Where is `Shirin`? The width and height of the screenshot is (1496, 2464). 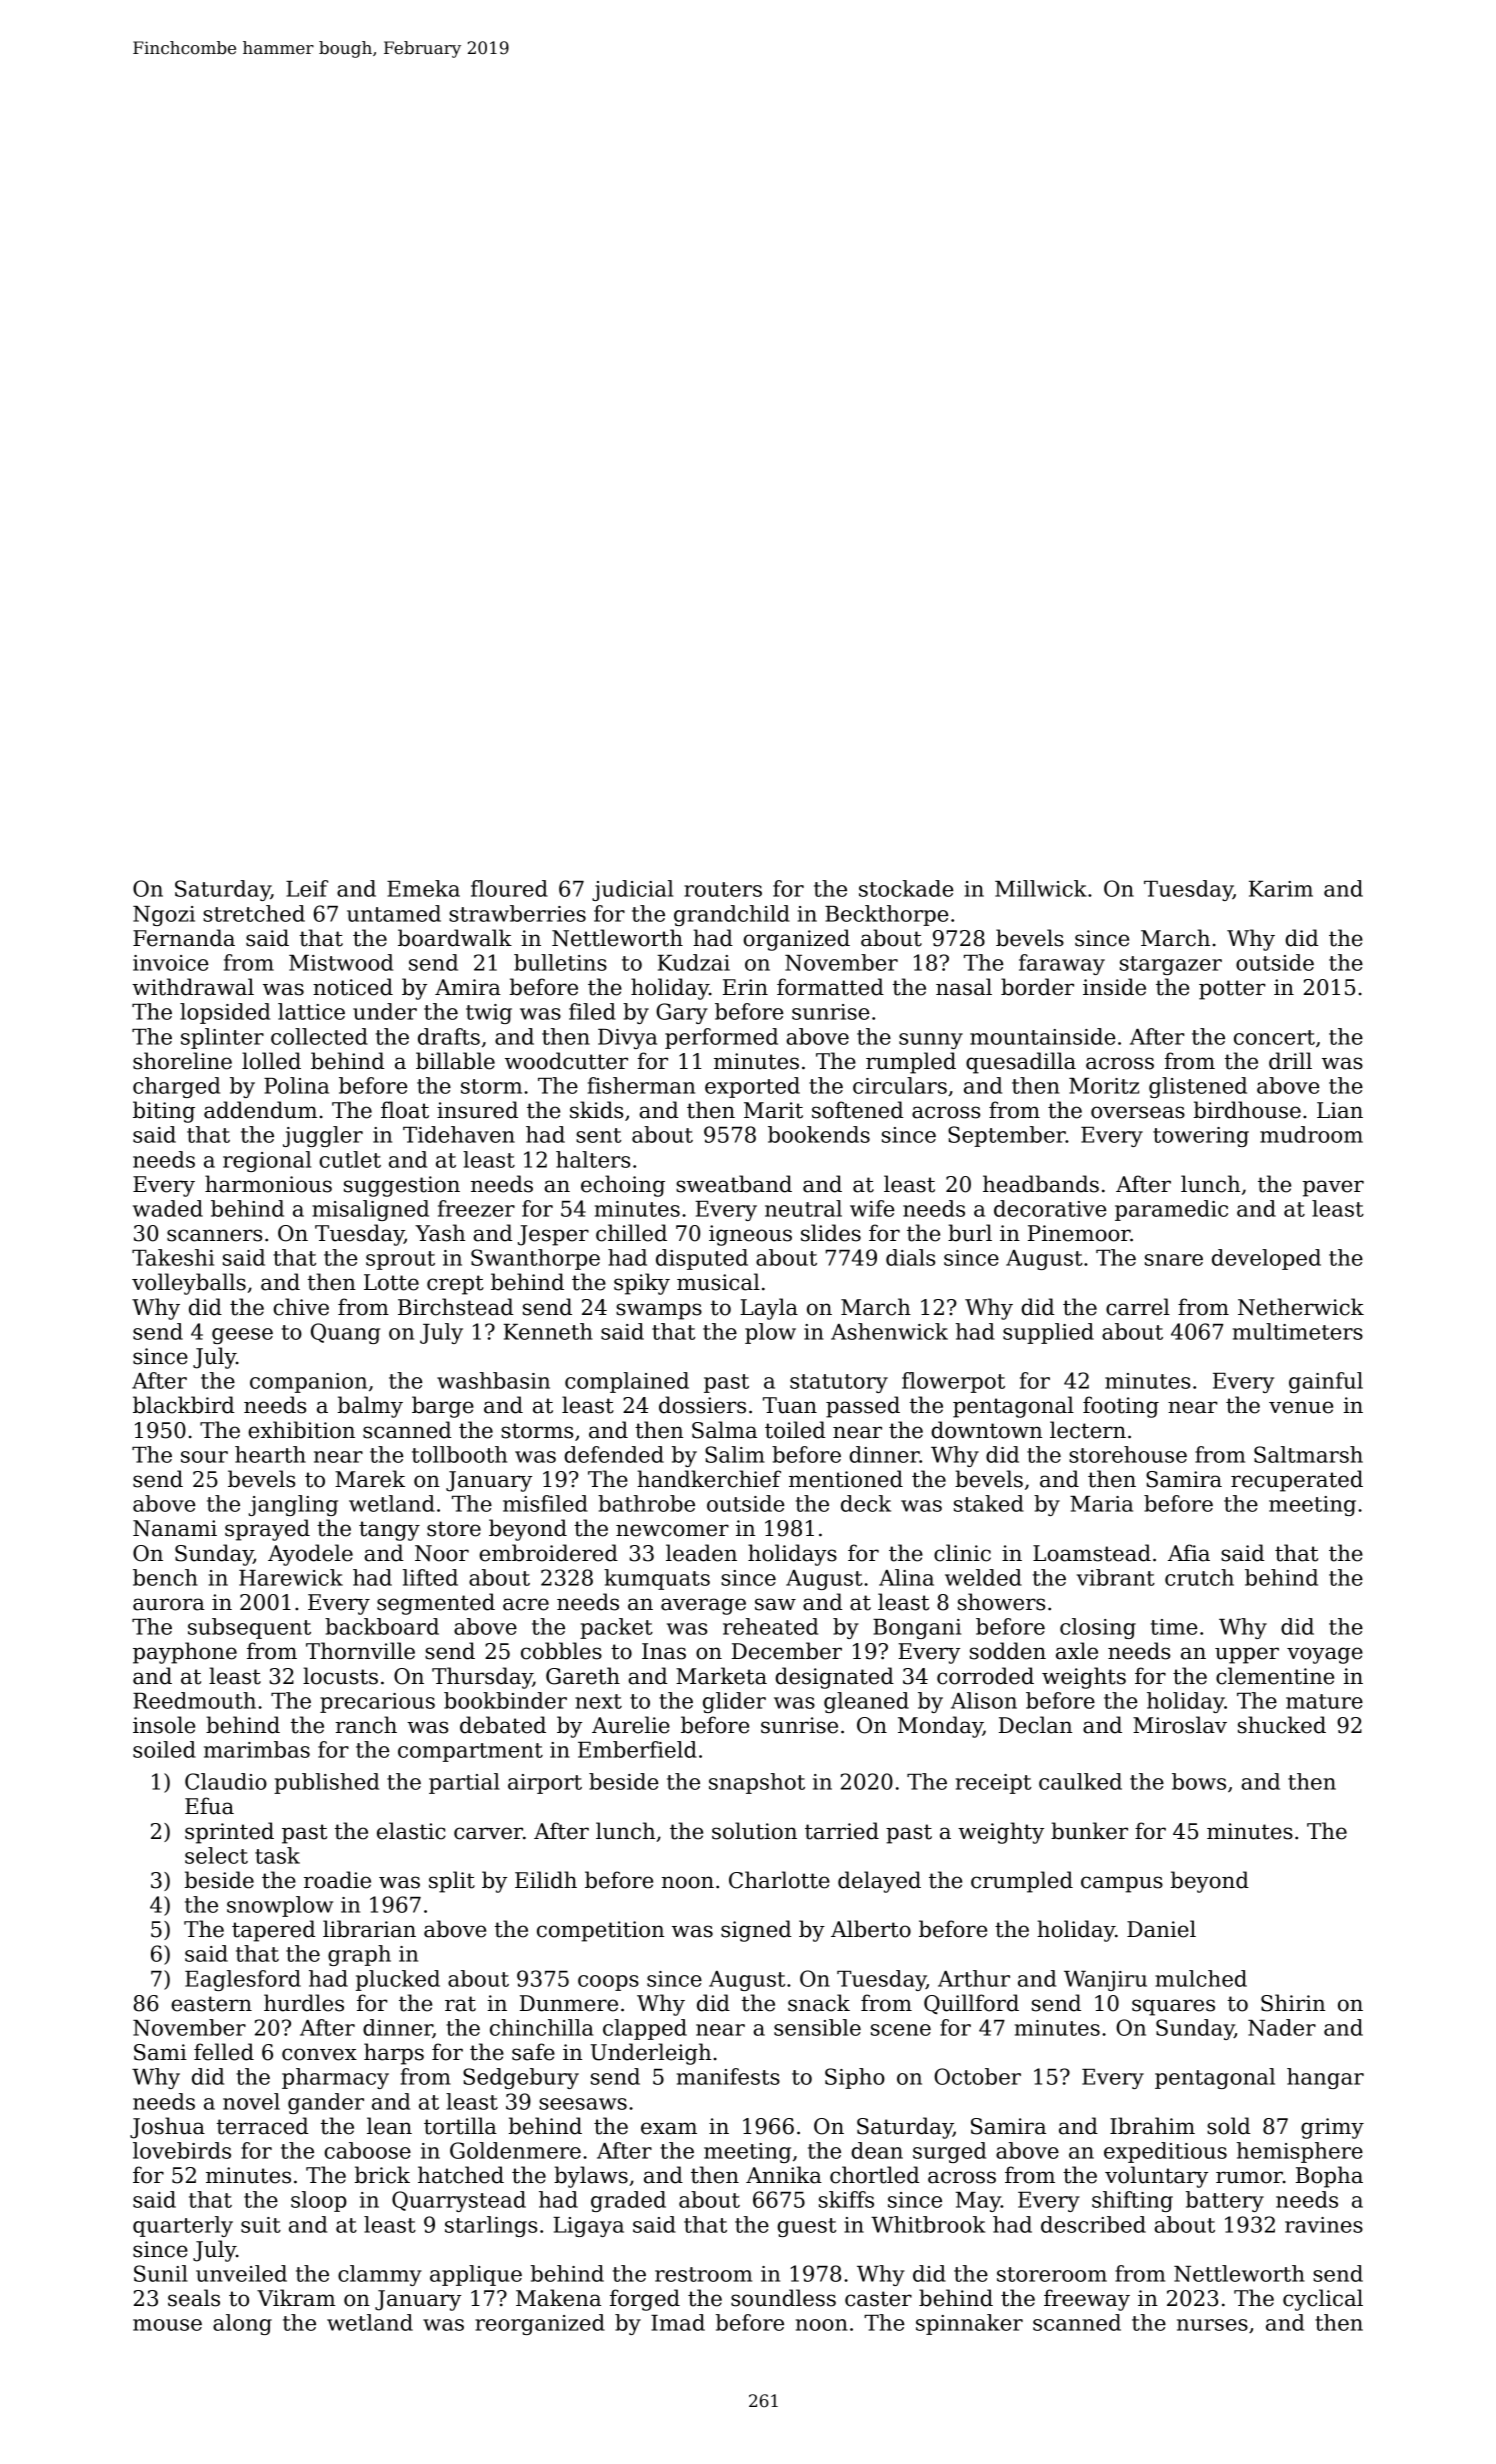 Shirin is located at coordinates (1293, 2003).
